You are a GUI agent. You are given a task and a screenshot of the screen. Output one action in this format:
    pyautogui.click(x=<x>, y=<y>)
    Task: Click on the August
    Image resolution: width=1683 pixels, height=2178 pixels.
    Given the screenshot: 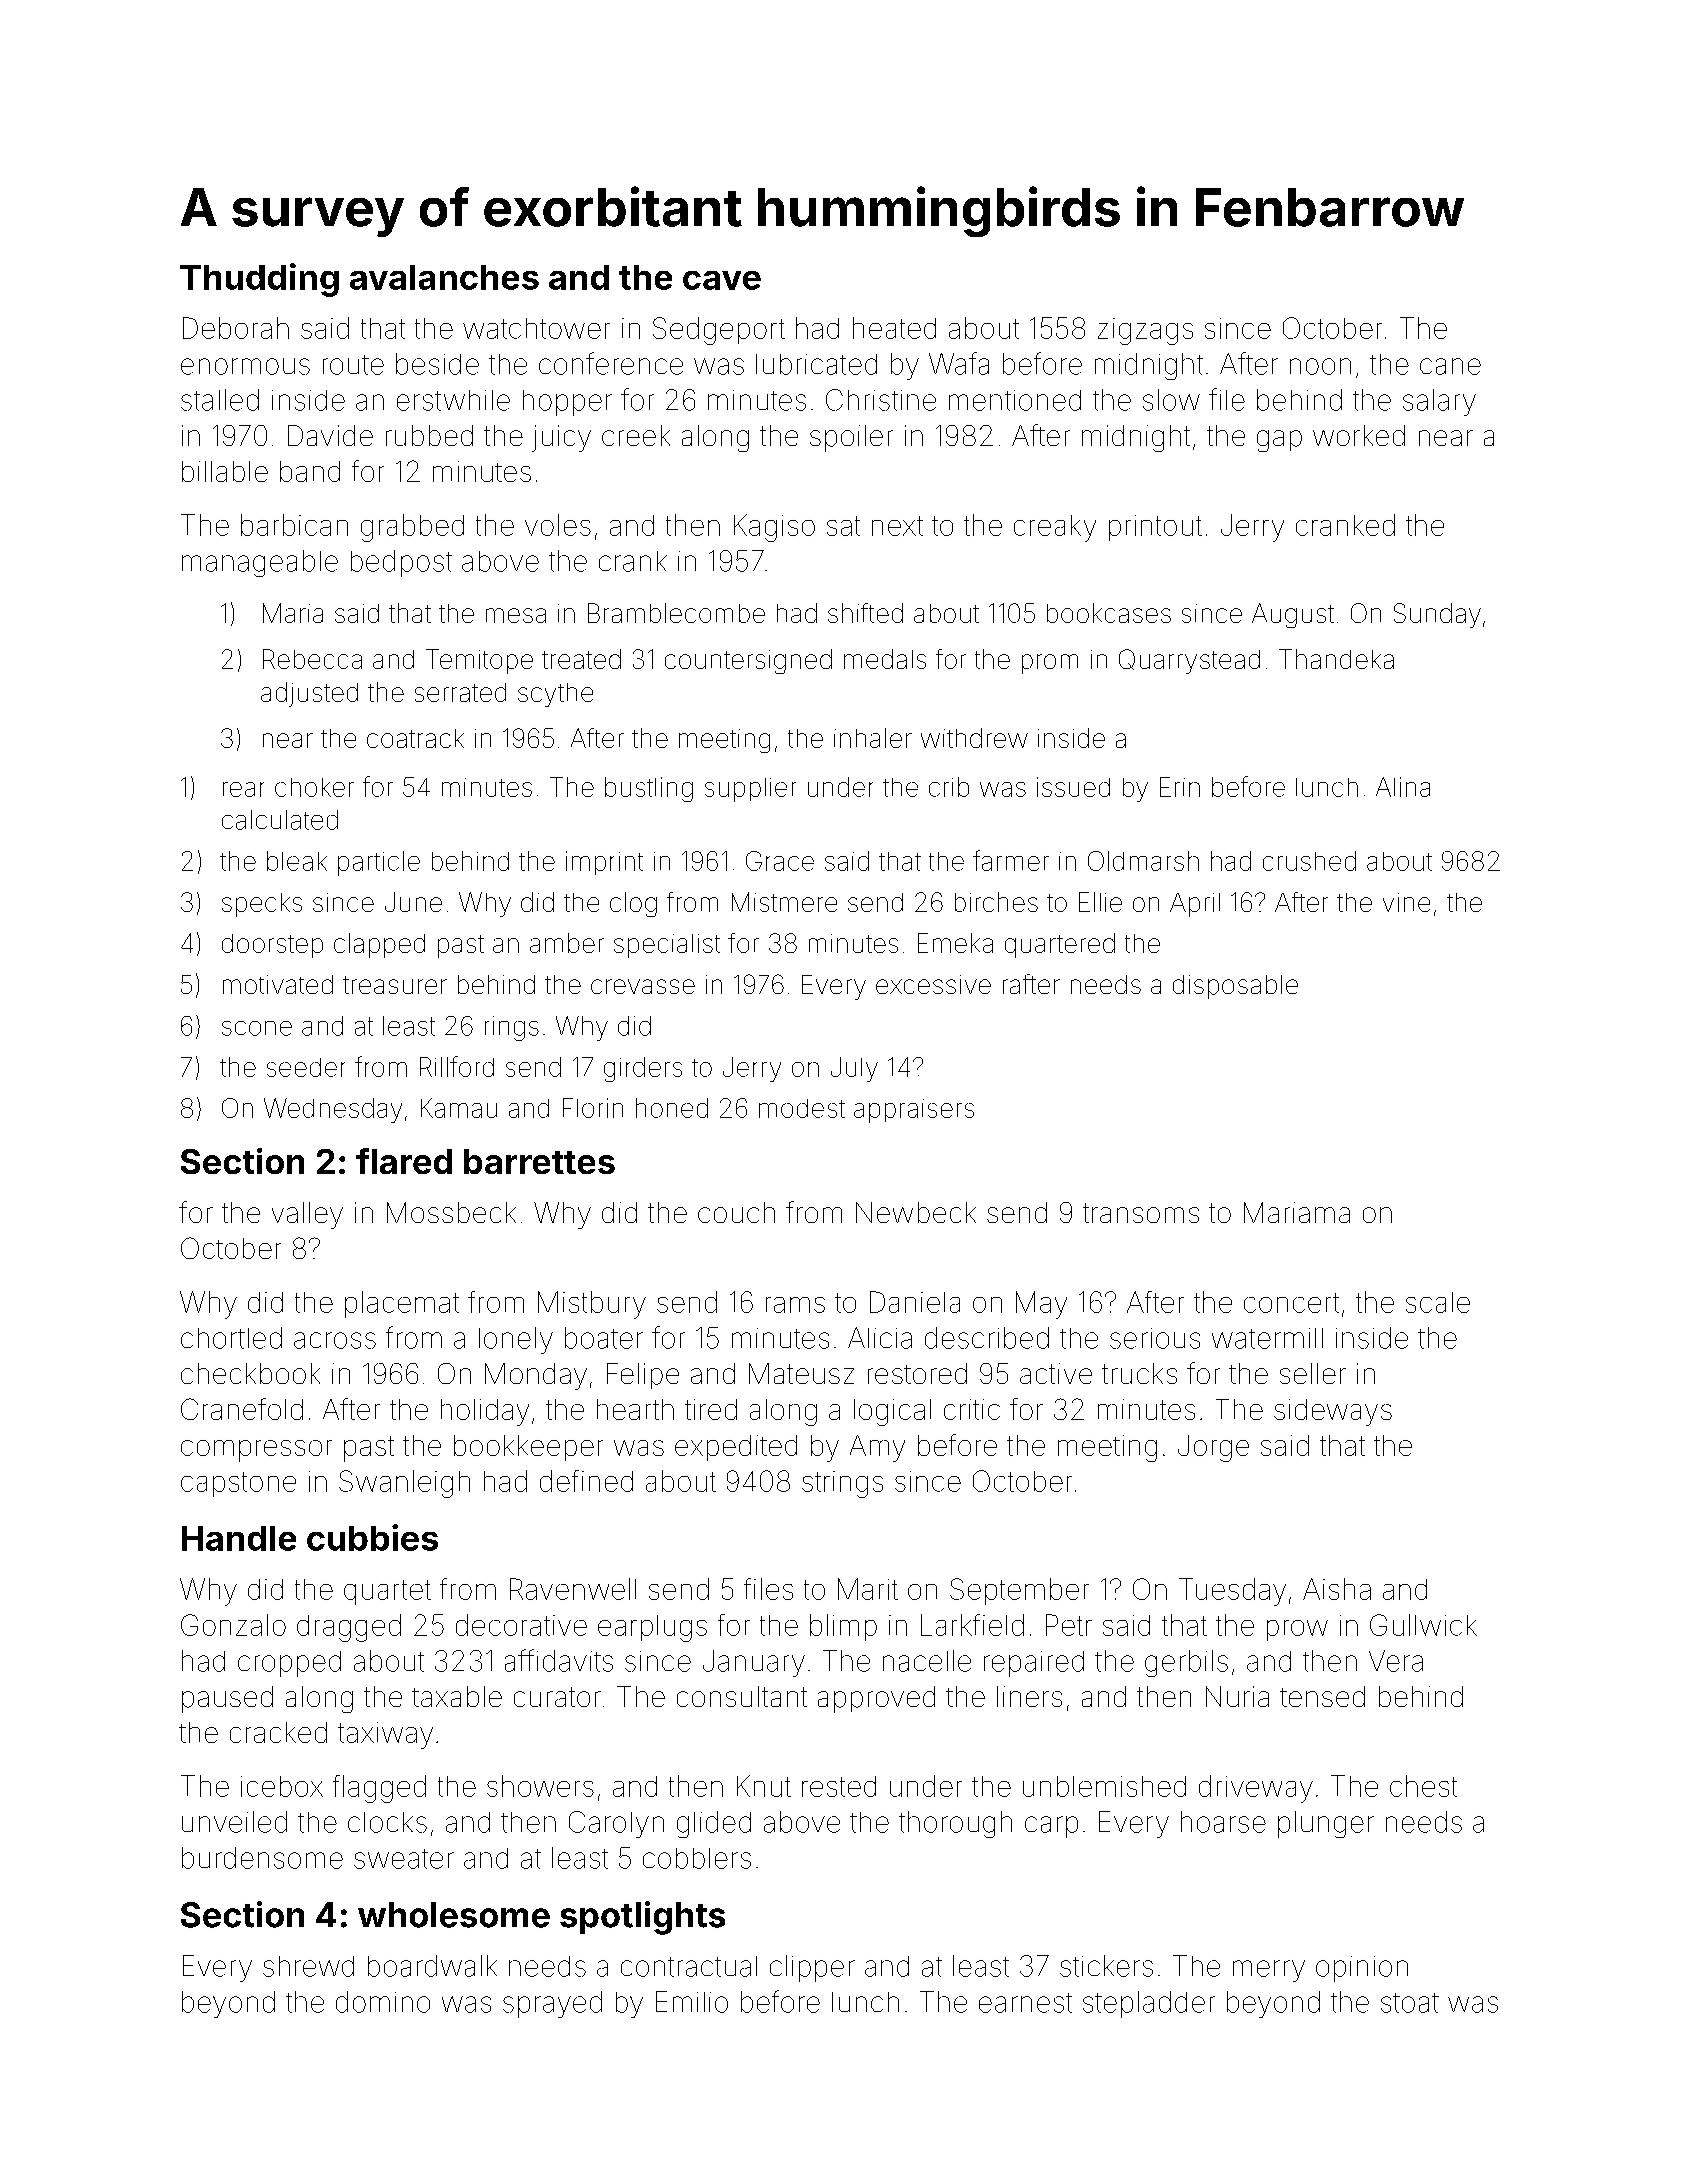 What is the action you would take?
    pyautogui.click(x=1293, y=615)
